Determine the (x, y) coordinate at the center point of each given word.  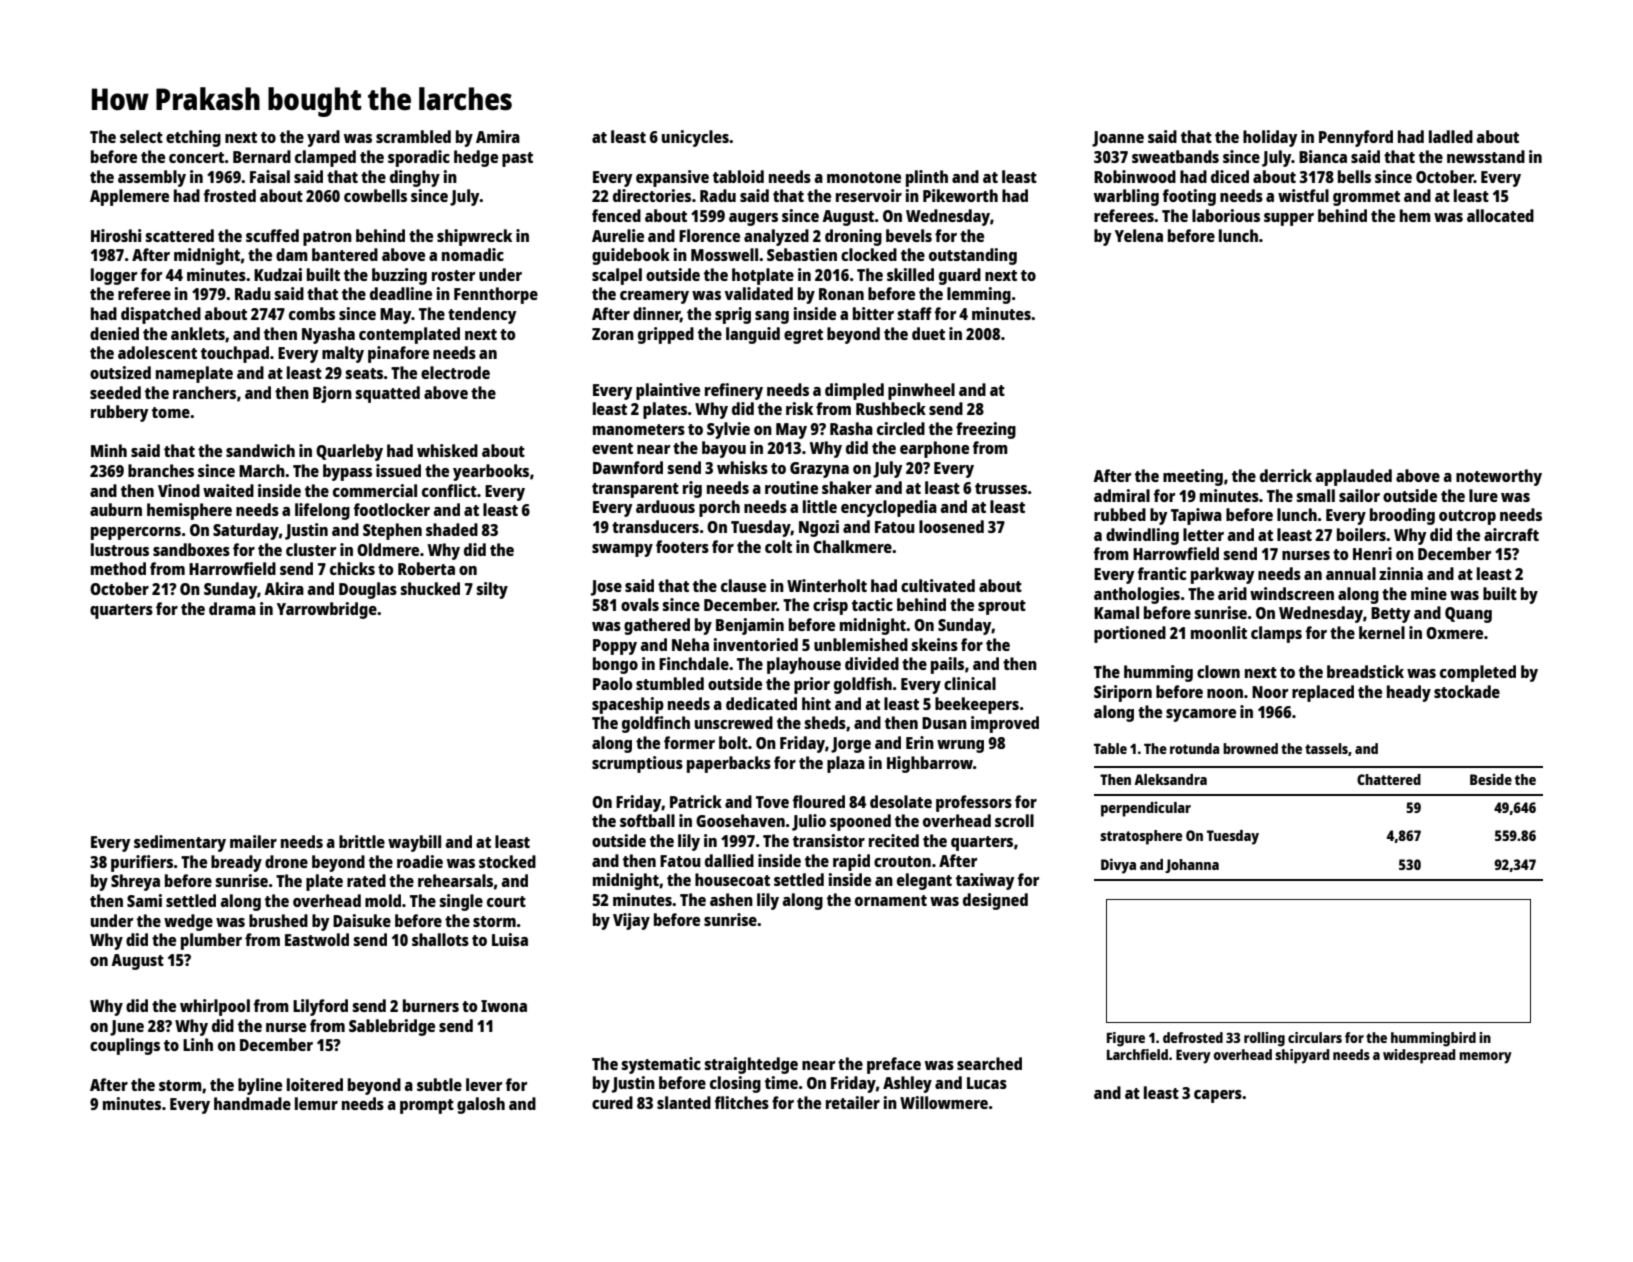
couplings (125, 1046)
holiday (1270, 138)
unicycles (695, 138)
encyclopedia (889, 508)
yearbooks (491, 472)
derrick (1286, 475)
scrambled (413, 136)
